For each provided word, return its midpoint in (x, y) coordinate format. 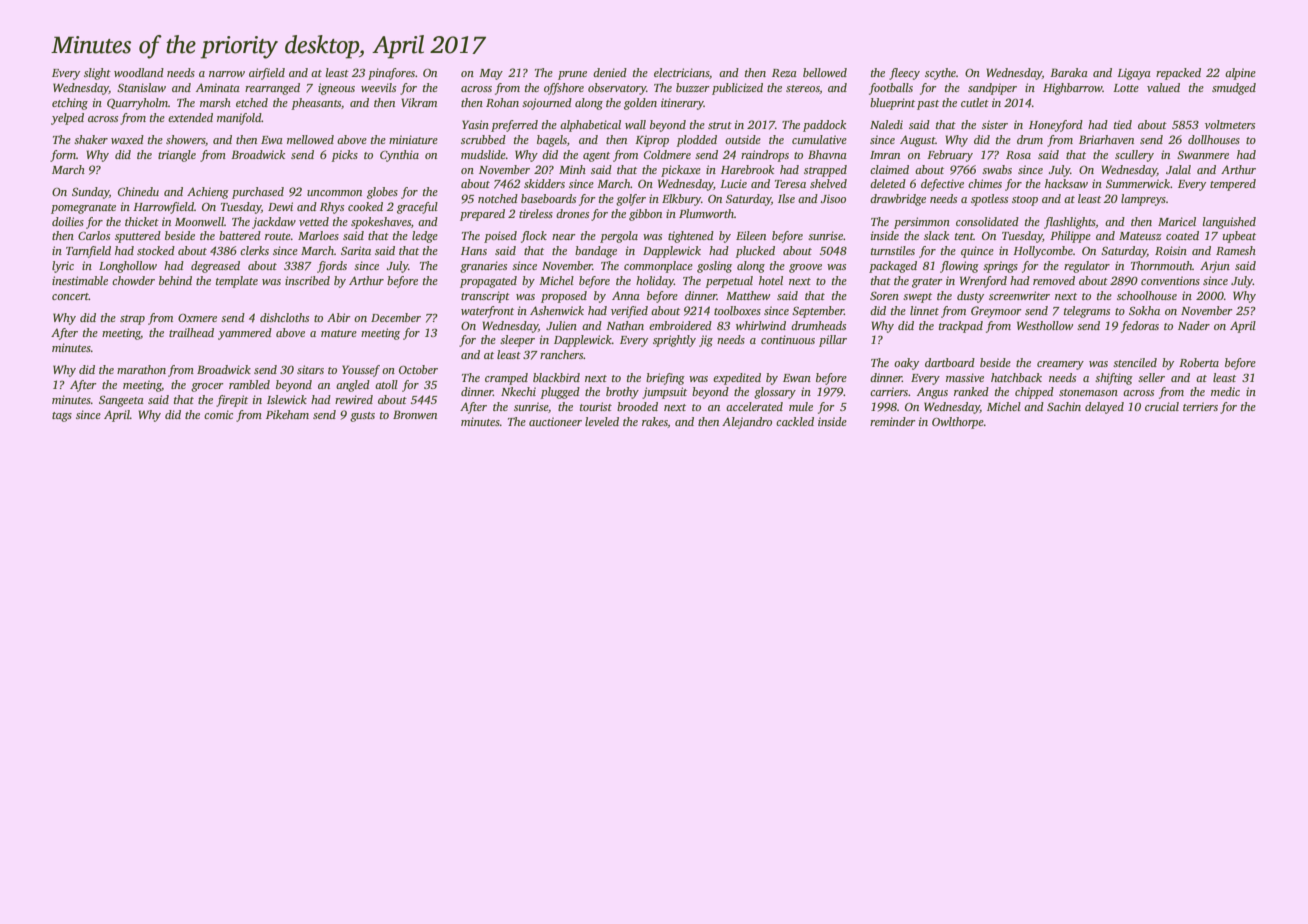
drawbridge (898, 200)
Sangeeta (121, 401)
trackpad (961, 327)
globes (382, 193)
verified (629, 312)
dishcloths (284, 317)
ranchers (562, 354)
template (237, 282)
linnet (924, 310)
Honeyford (1056, 126)
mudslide (483, 154)
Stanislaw (141, 87)
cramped (506, 379)
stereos (803, 89)
